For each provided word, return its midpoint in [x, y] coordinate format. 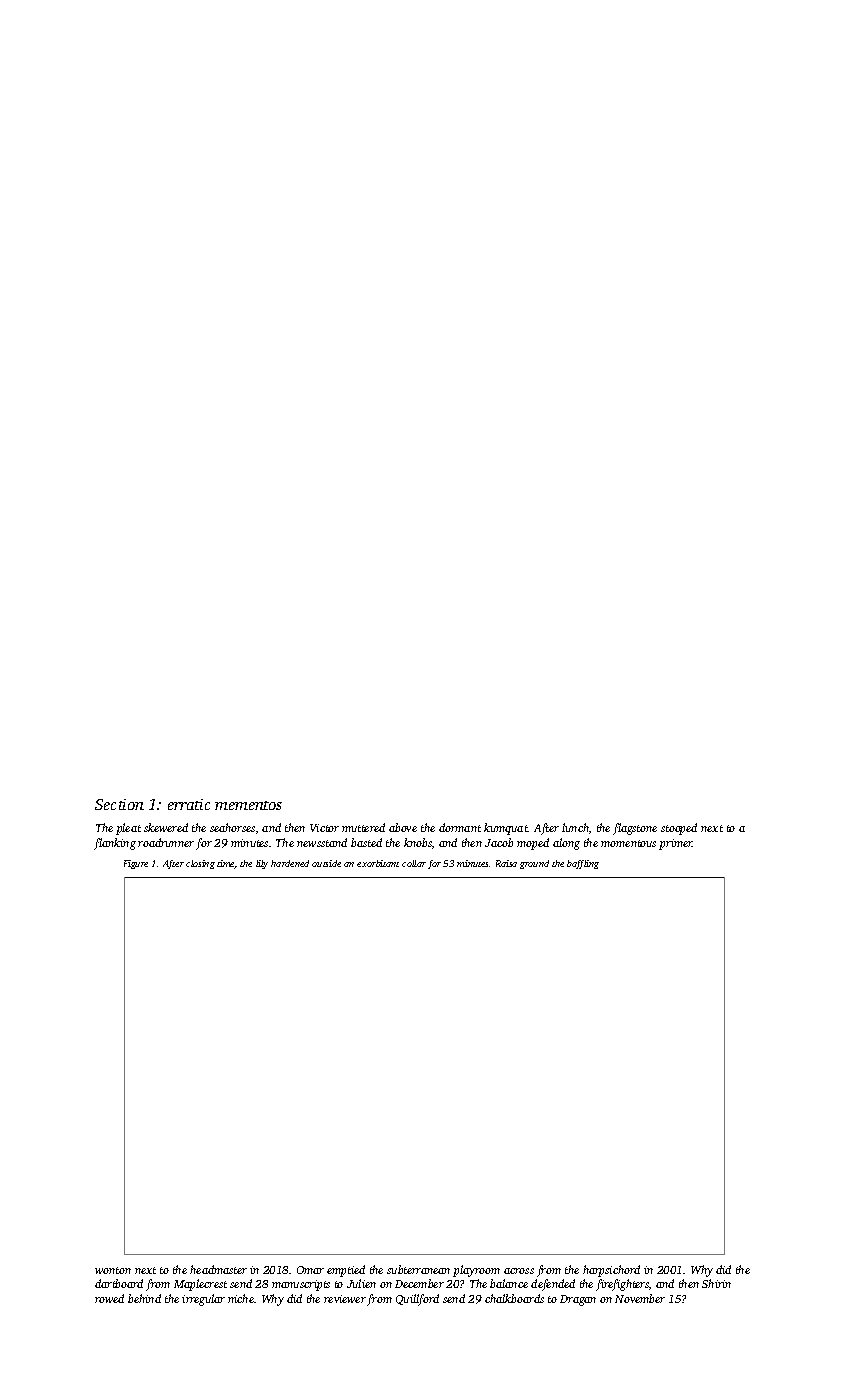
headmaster [218, 1269]
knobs [418, 842]
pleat [128, 829]
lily [262, 864]
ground [534, 864]
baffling [583, 864]
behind [144, 1298]
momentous [628, 843]
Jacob [499, 842]
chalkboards [514, 1298]
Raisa [506, 863]
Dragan [578, 1300]
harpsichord [611, 1271]
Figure [136, 864]
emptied [346, 1271]
